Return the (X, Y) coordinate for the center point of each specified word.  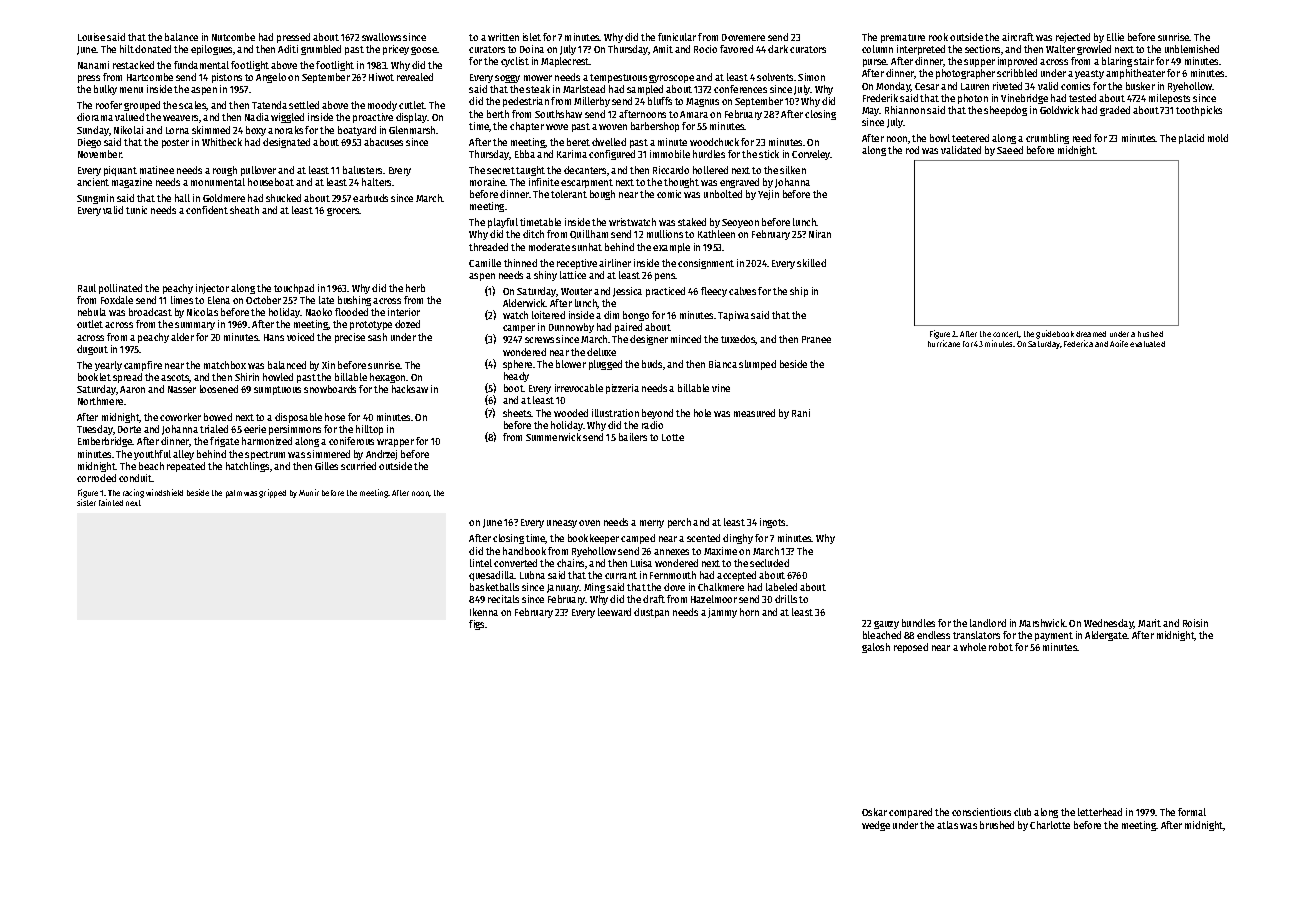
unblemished (1192, 49)
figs (476, 625)
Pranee (816, 339)
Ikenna (484, 612)
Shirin (247, 377)
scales (193, 106)
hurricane (944, 343)
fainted (111, 502)
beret (578, 142)
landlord (988, 623)
